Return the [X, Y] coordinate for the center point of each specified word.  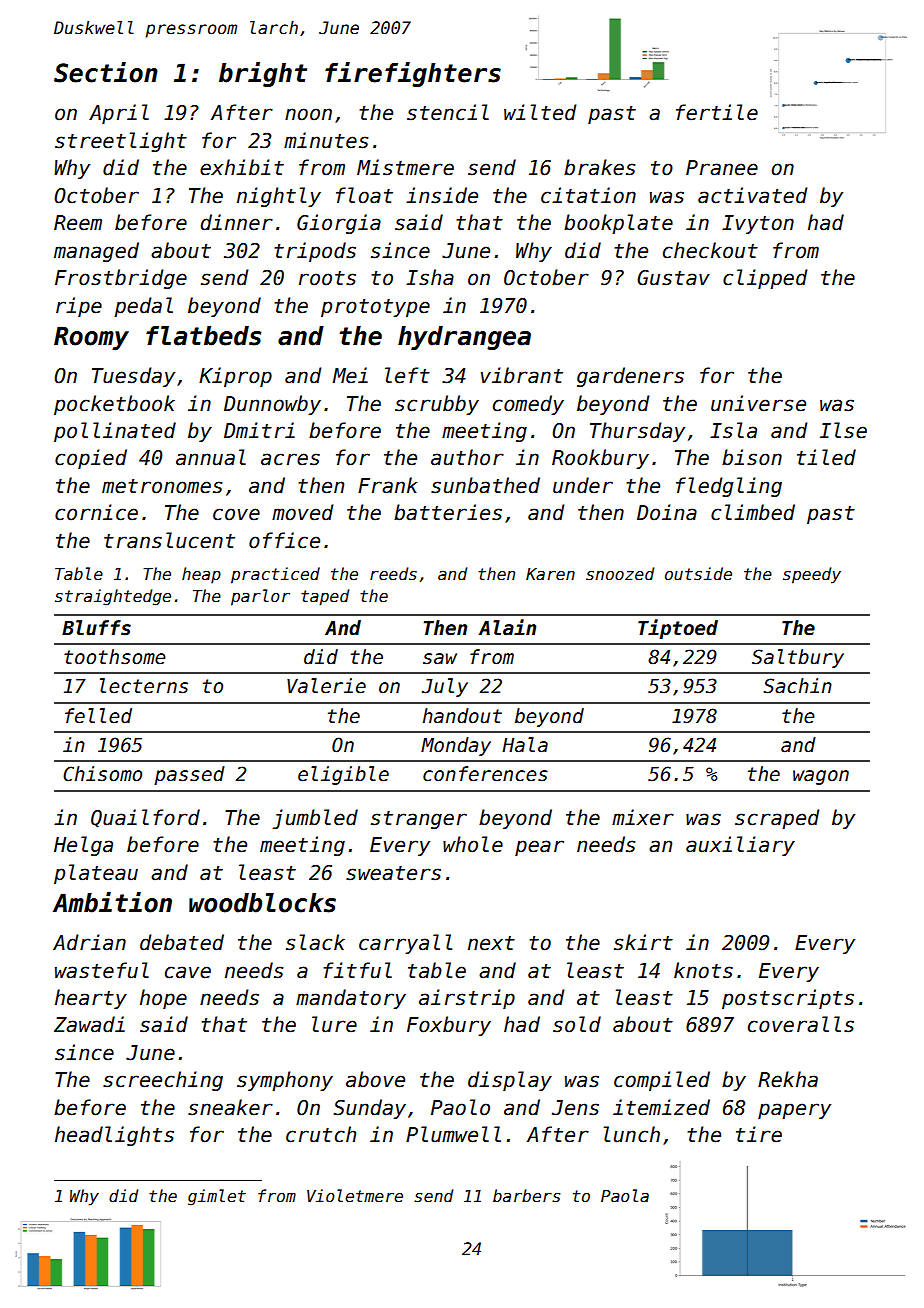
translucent [169, 540]
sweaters [393, 873]
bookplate [618, 224]
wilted [540, 112]
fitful [357, 970]
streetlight [121, 142]
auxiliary [740, 846]
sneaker [230, 1107]
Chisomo [102, 774]
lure [334, 1024]
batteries [448, 512]
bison [752, 457]
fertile [717, 112]
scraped [777, 819]
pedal [143, 307]
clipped [765, 279]
